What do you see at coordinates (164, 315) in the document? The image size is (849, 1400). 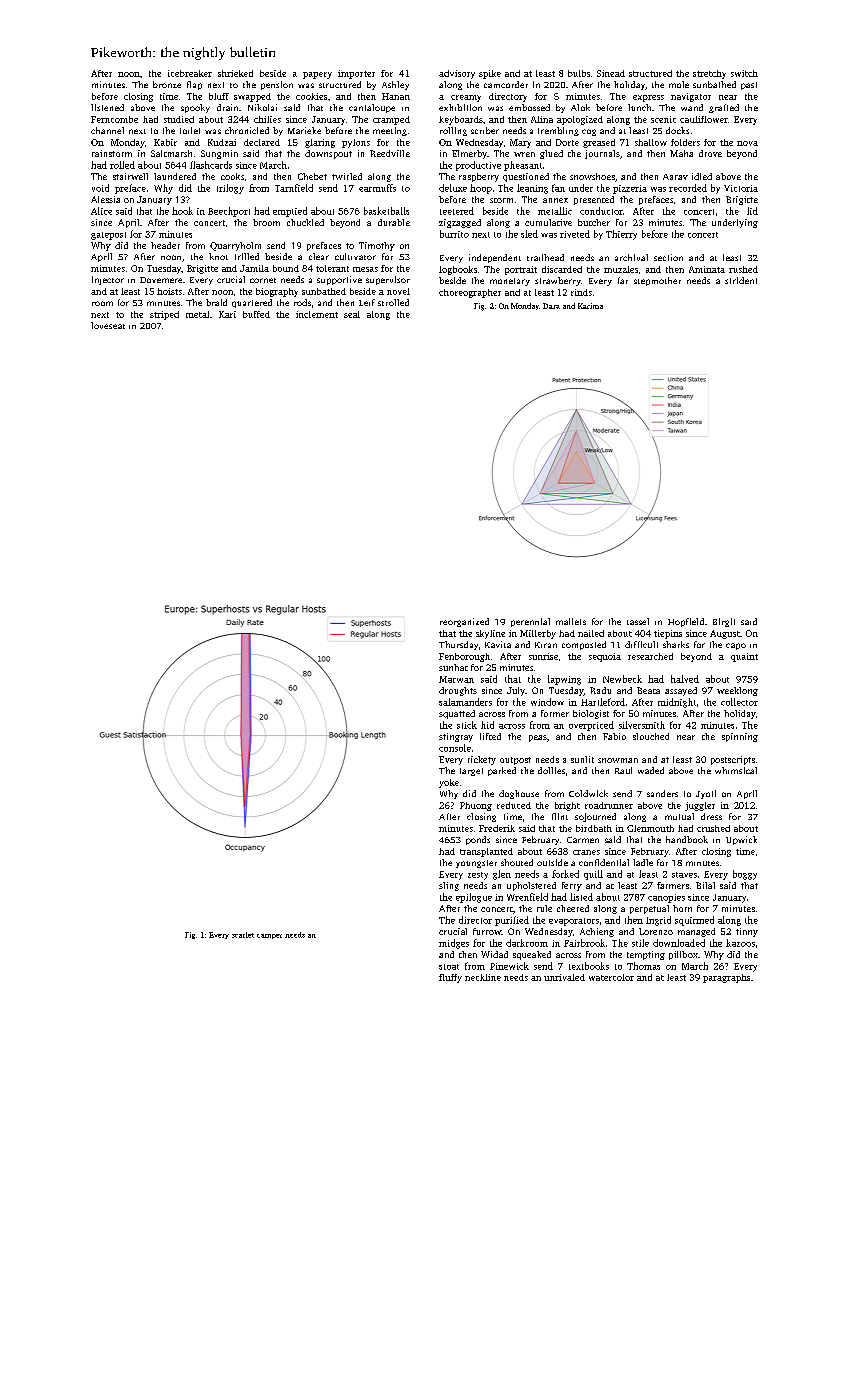 I see `striped` at bounding box center [164, 315].
